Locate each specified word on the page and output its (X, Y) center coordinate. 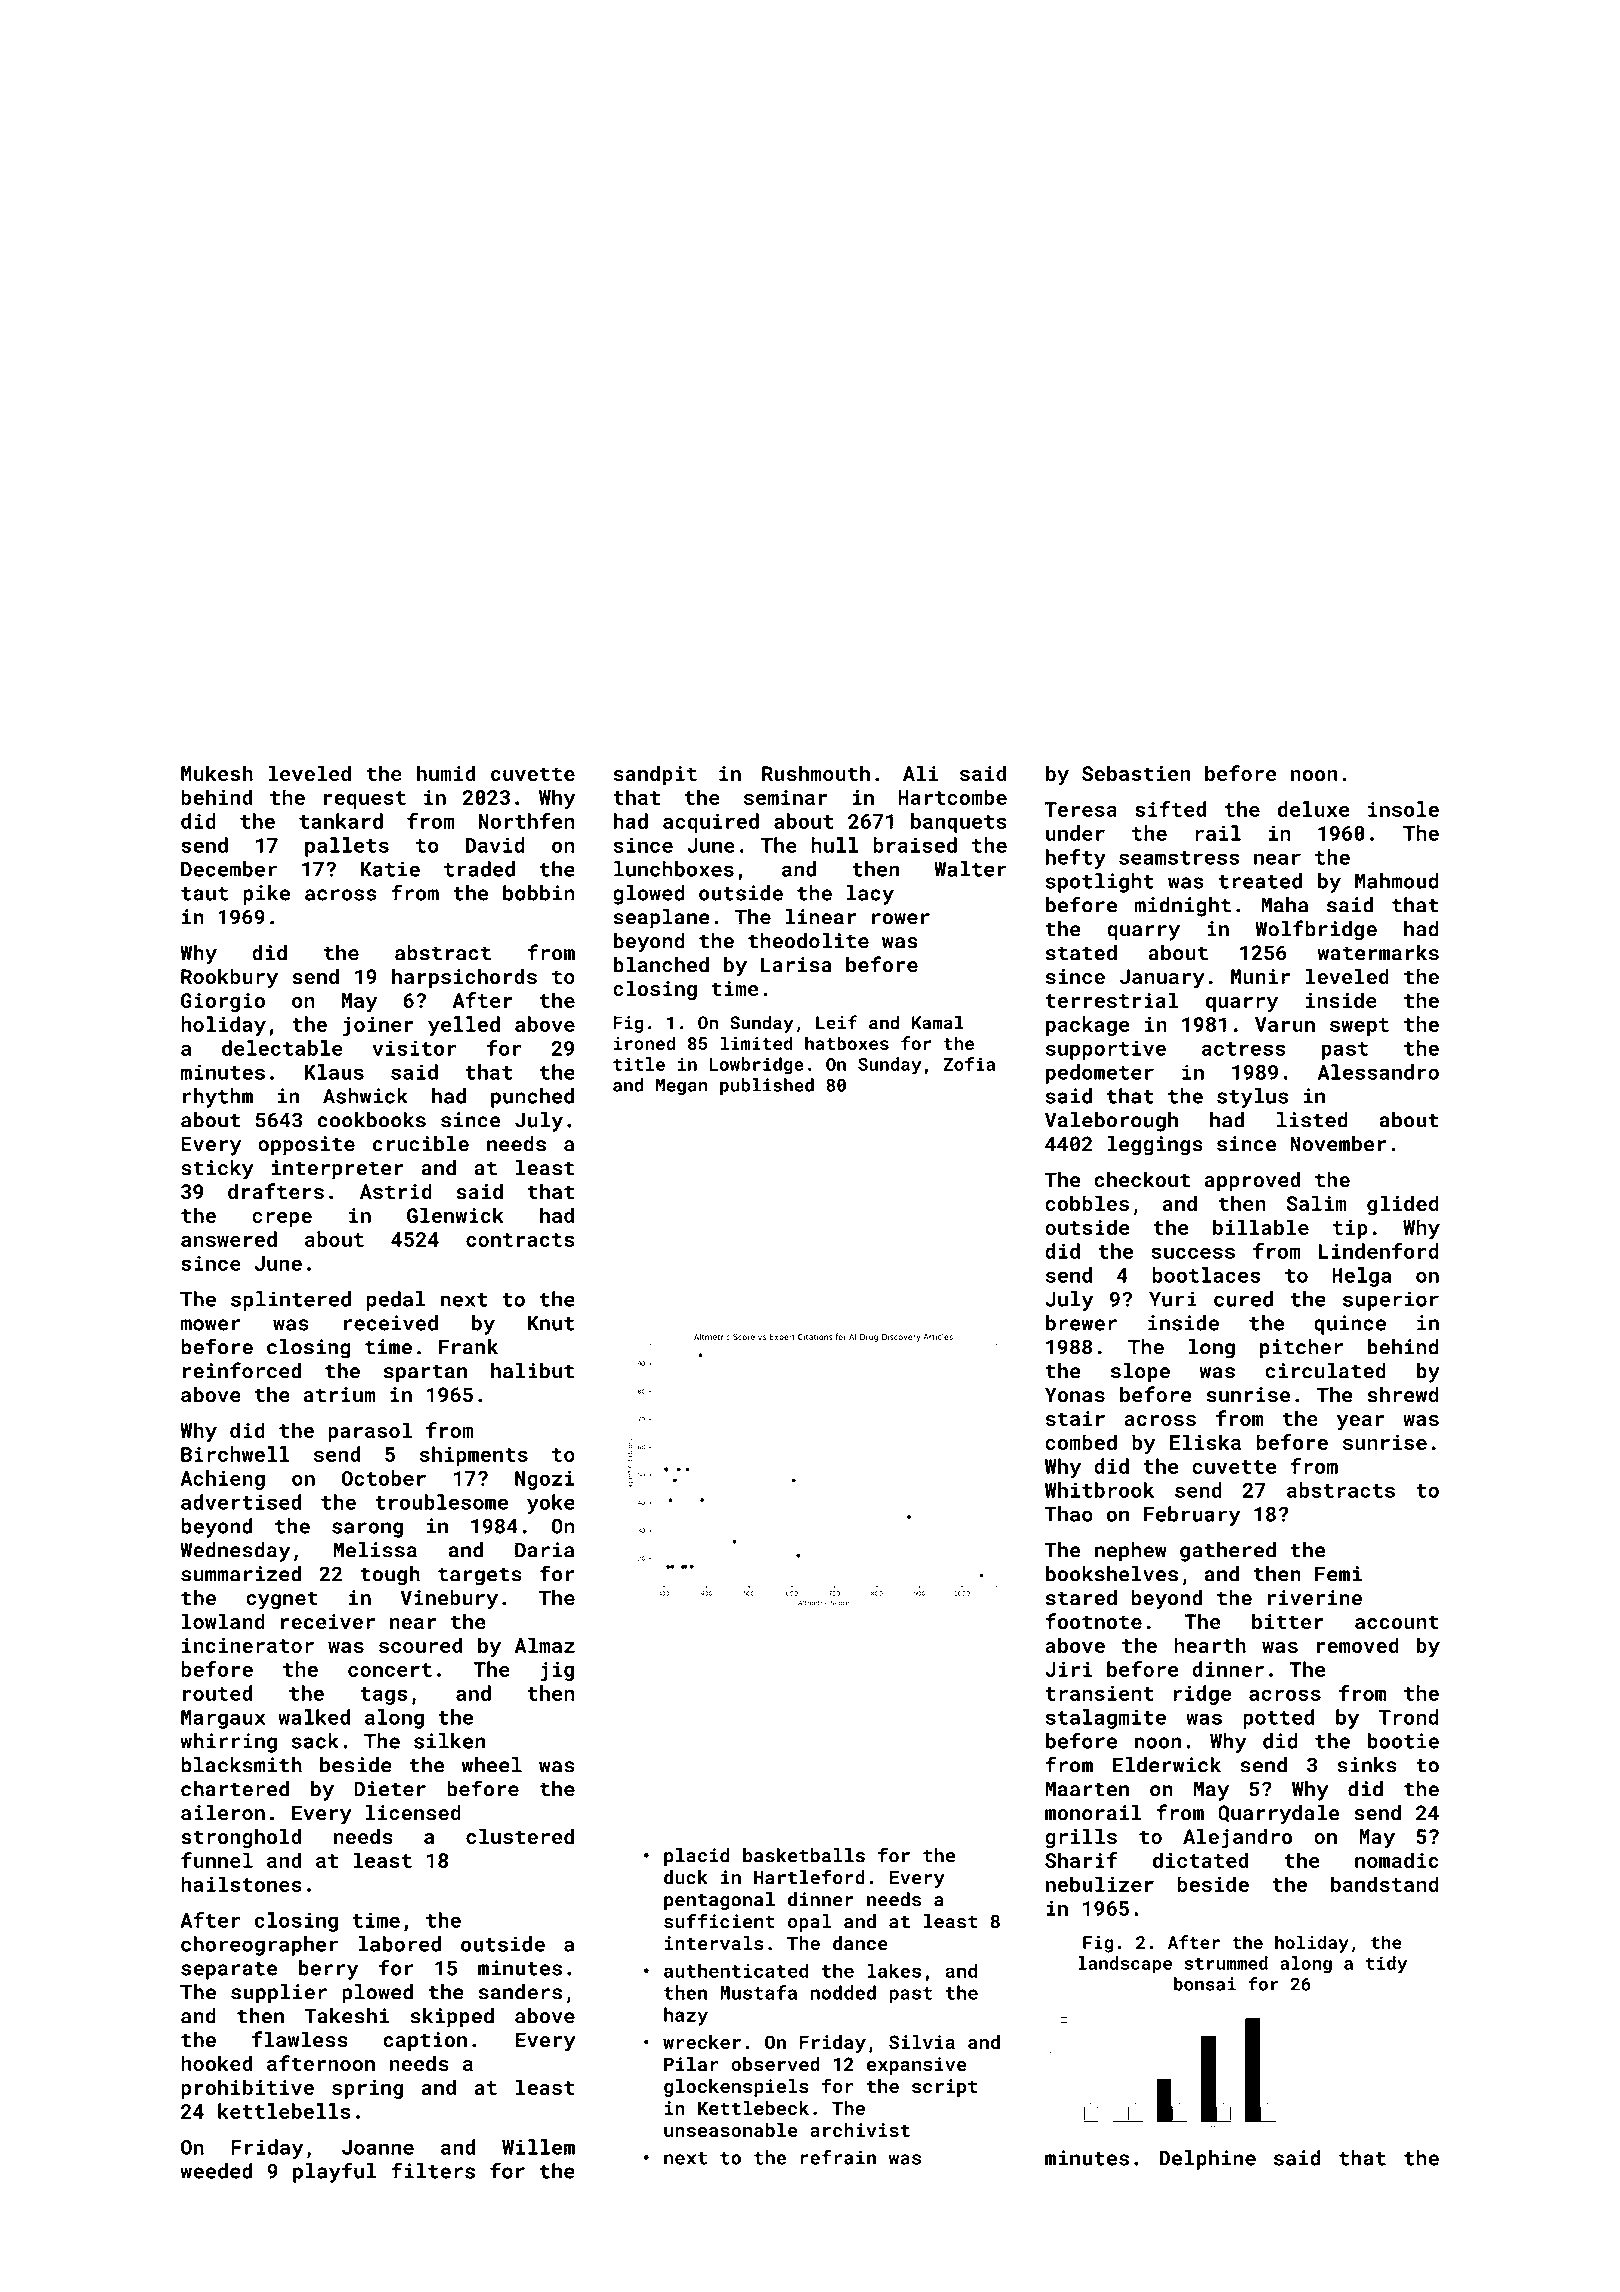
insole (1403, 809)
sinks (1367, 1765)
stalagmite (1106, 1719)
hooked (216, 2063)
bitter (1287, 1621)
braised (915, 845)
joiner (378, 1026)
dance (860, 1943)
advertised (241, 1502)
